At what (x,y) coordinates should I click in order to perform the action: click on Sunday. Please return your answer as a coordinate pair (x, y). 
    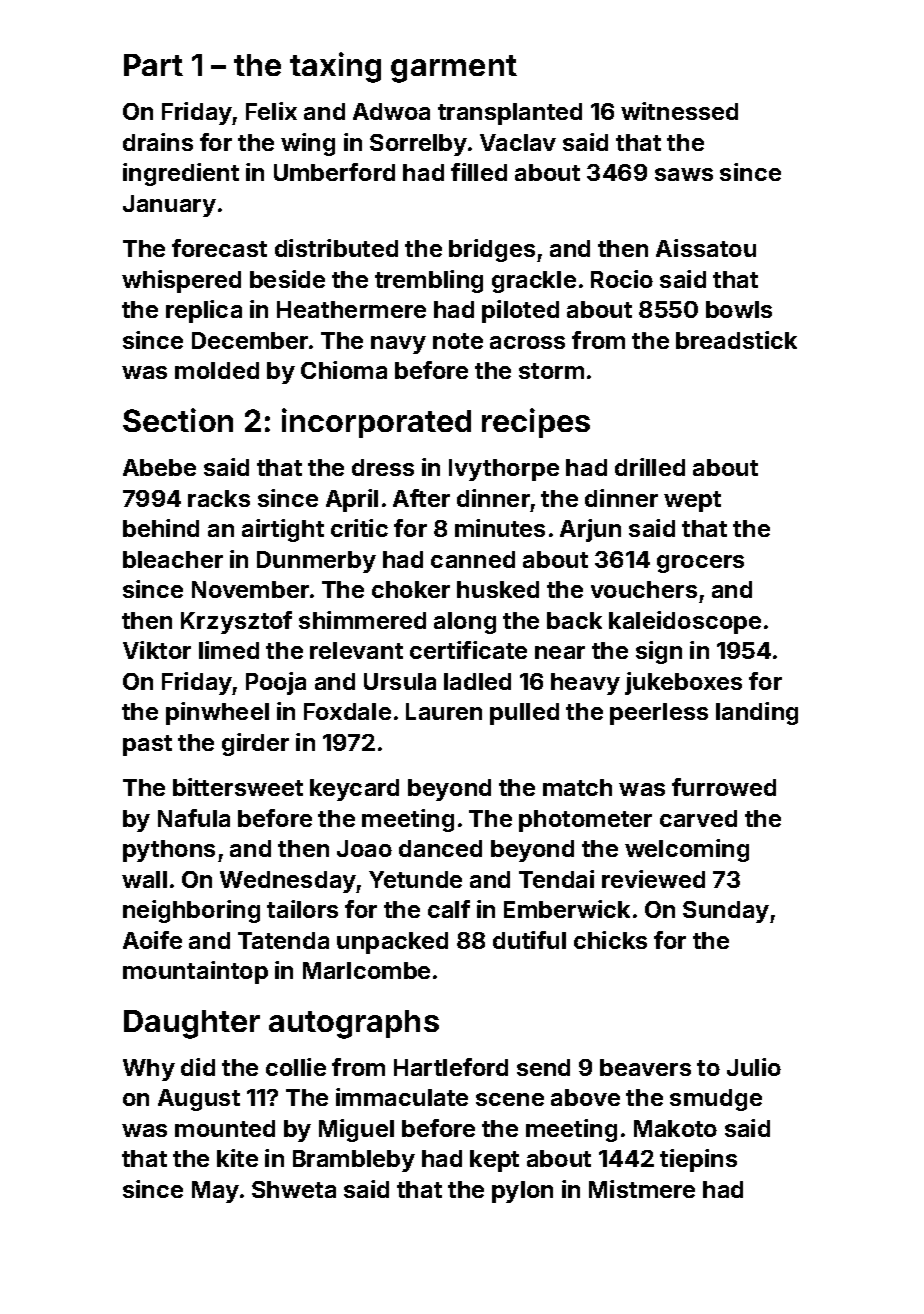
    Looking at the image, I should click on (726, 912).
